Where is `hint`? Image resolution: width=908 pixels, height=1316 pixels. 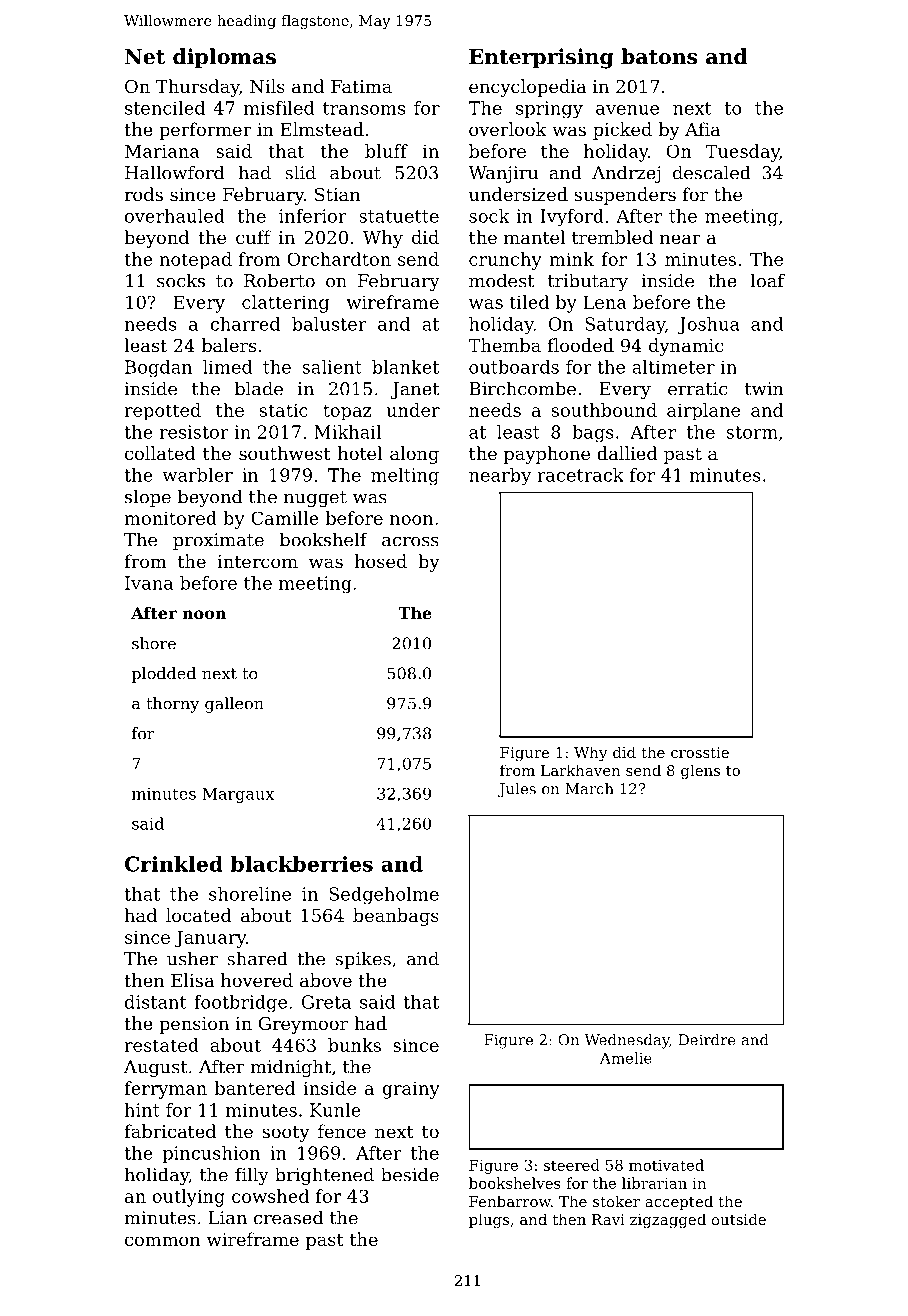
hint is located at coordinates (142, 1110).
